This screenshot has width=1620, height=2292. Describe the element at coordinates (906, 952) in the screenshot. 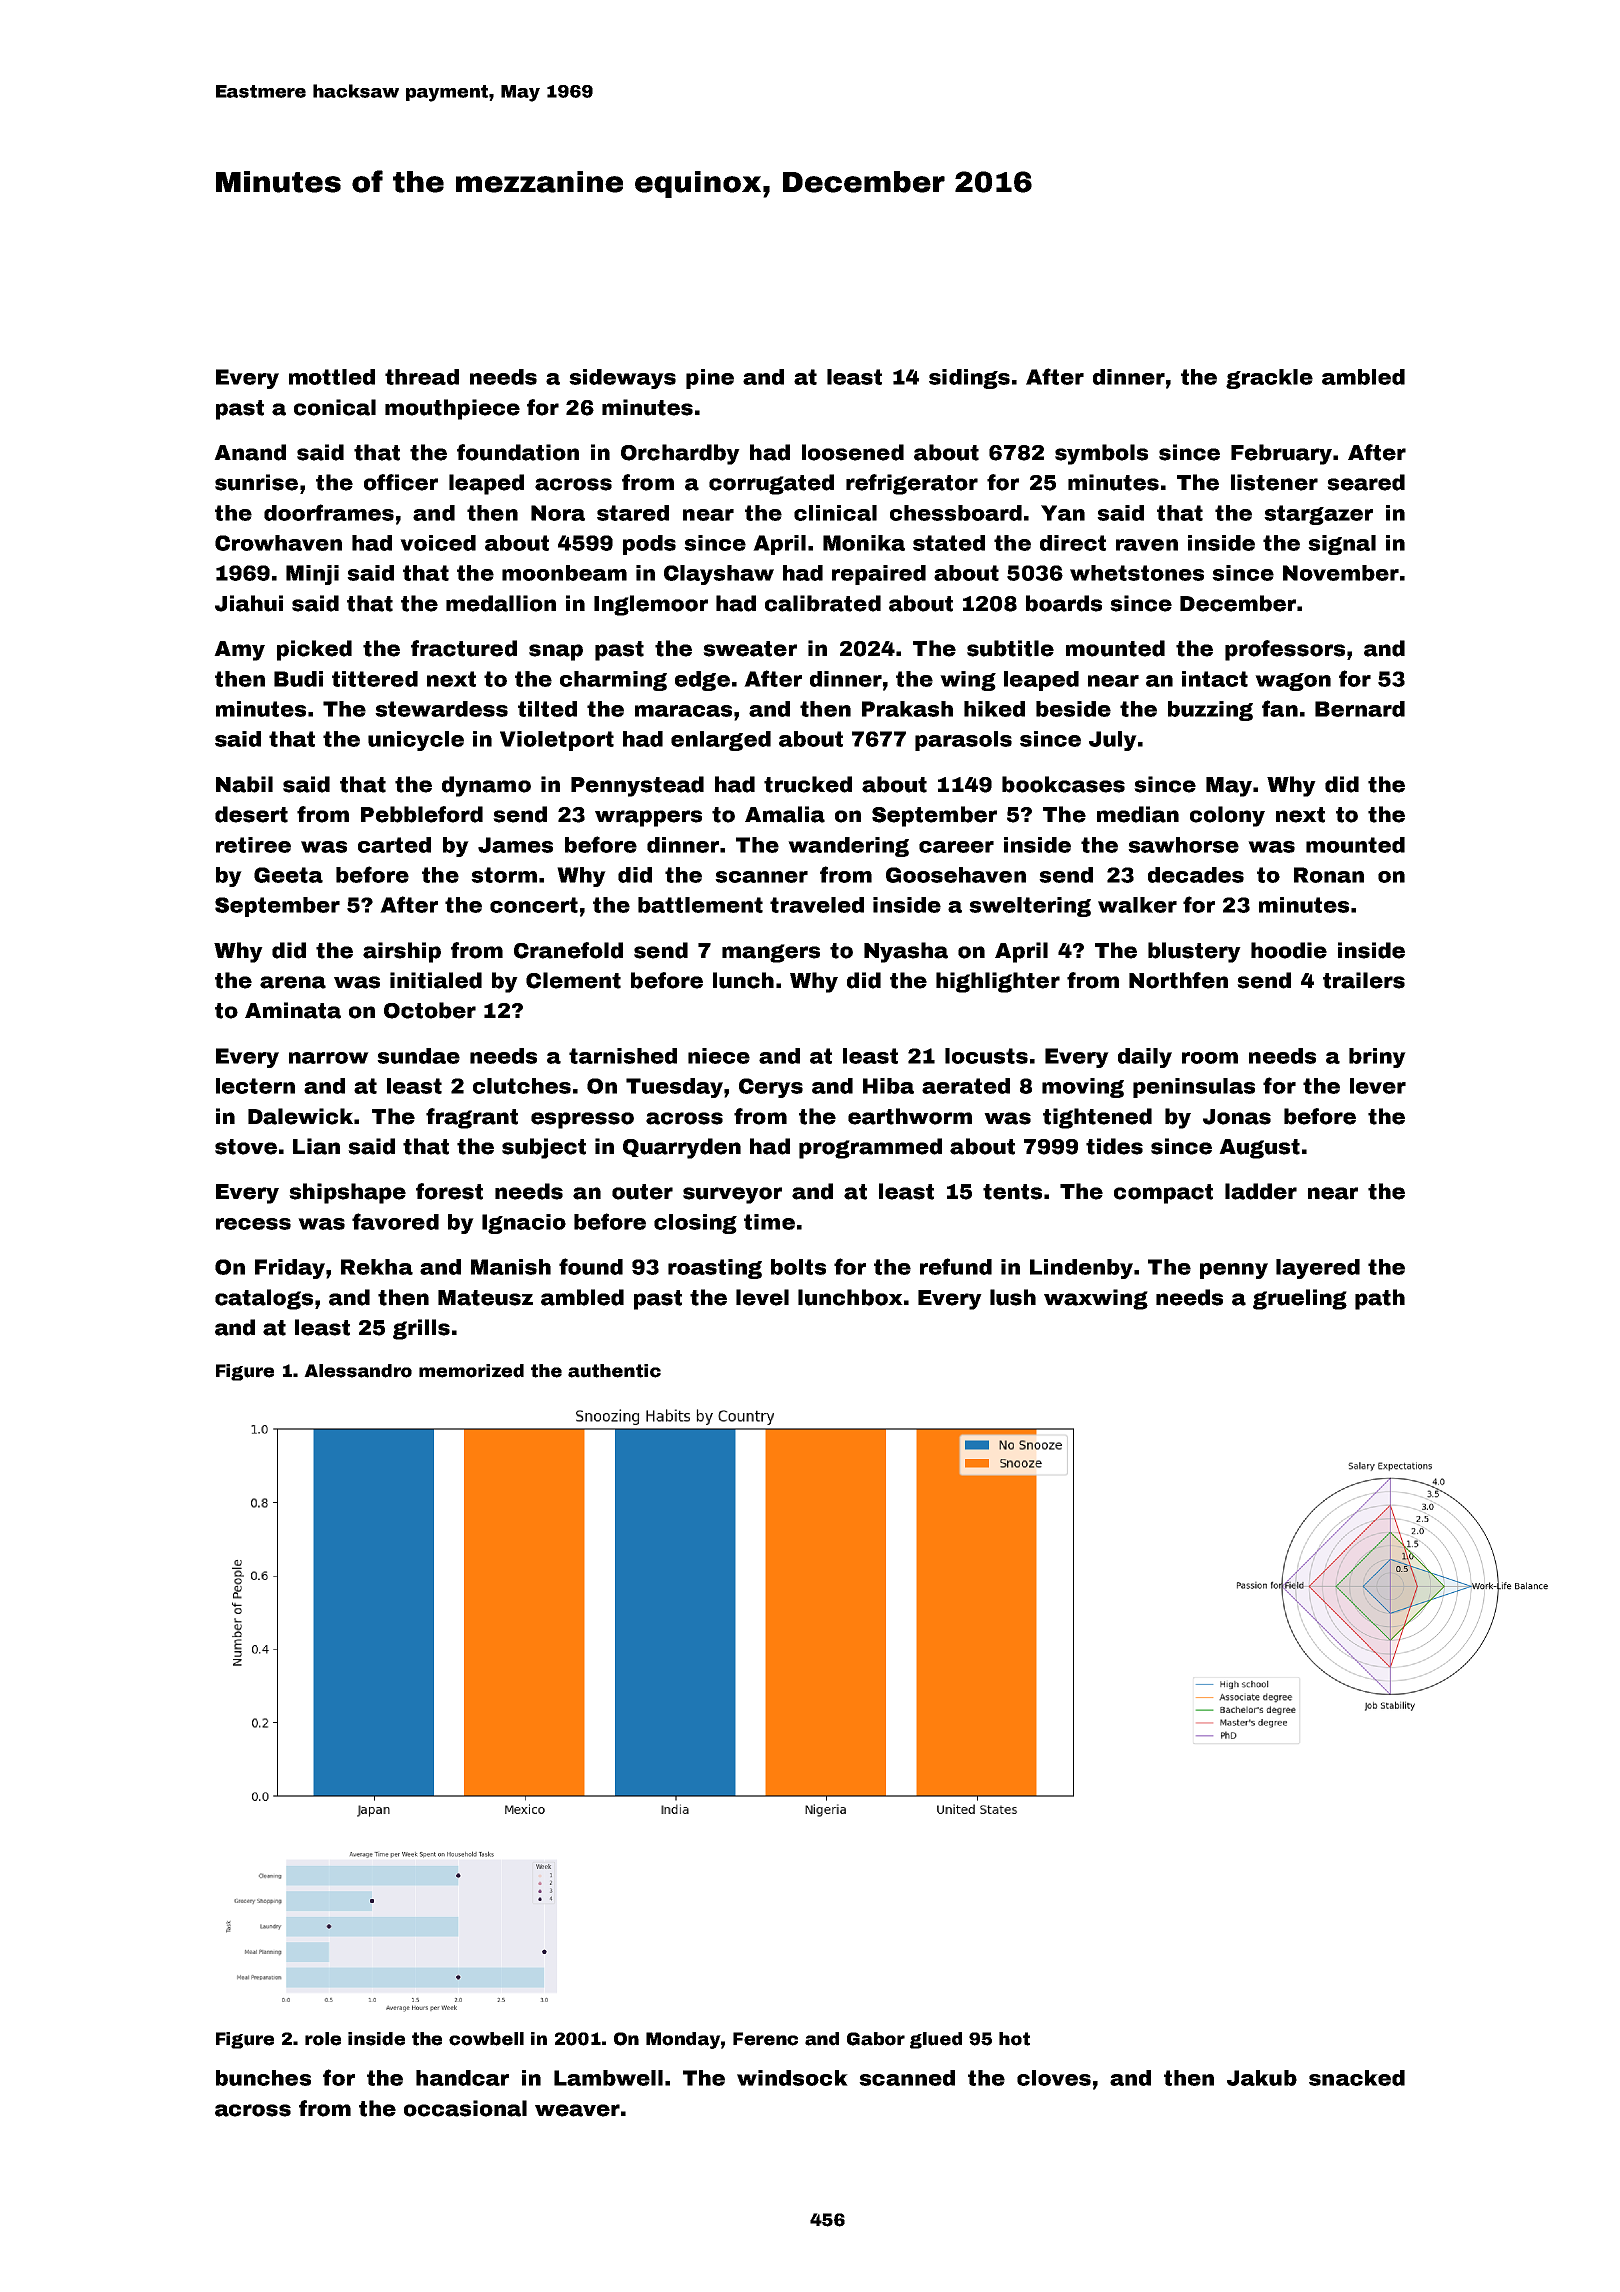

I see `Nyasha` at that location.
